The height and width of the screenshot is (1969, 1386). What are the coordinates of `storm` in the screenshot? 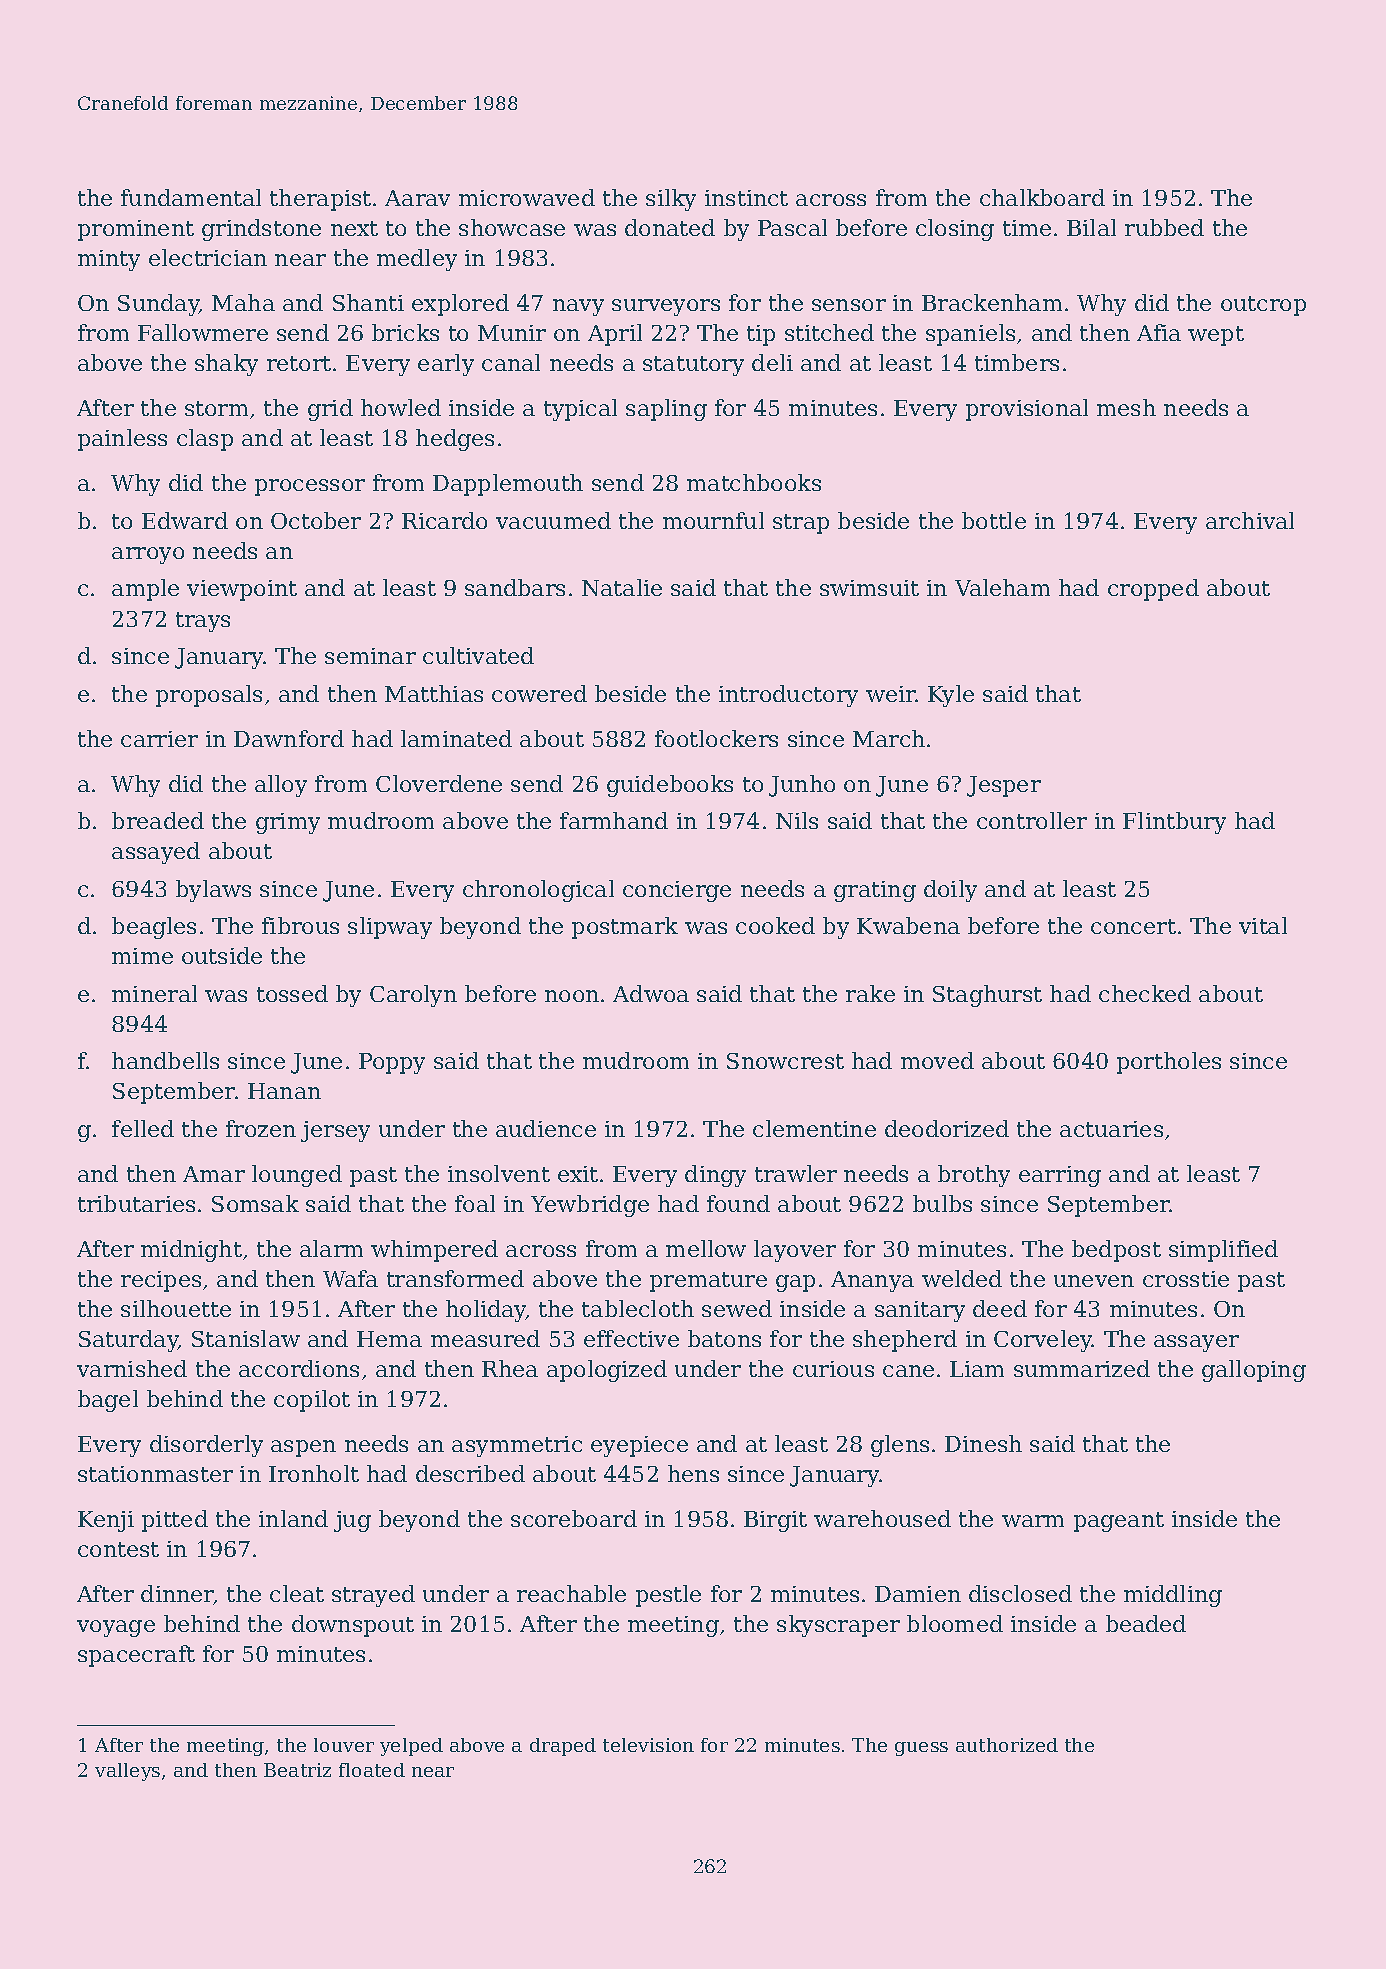 It's located at (216, 408).
